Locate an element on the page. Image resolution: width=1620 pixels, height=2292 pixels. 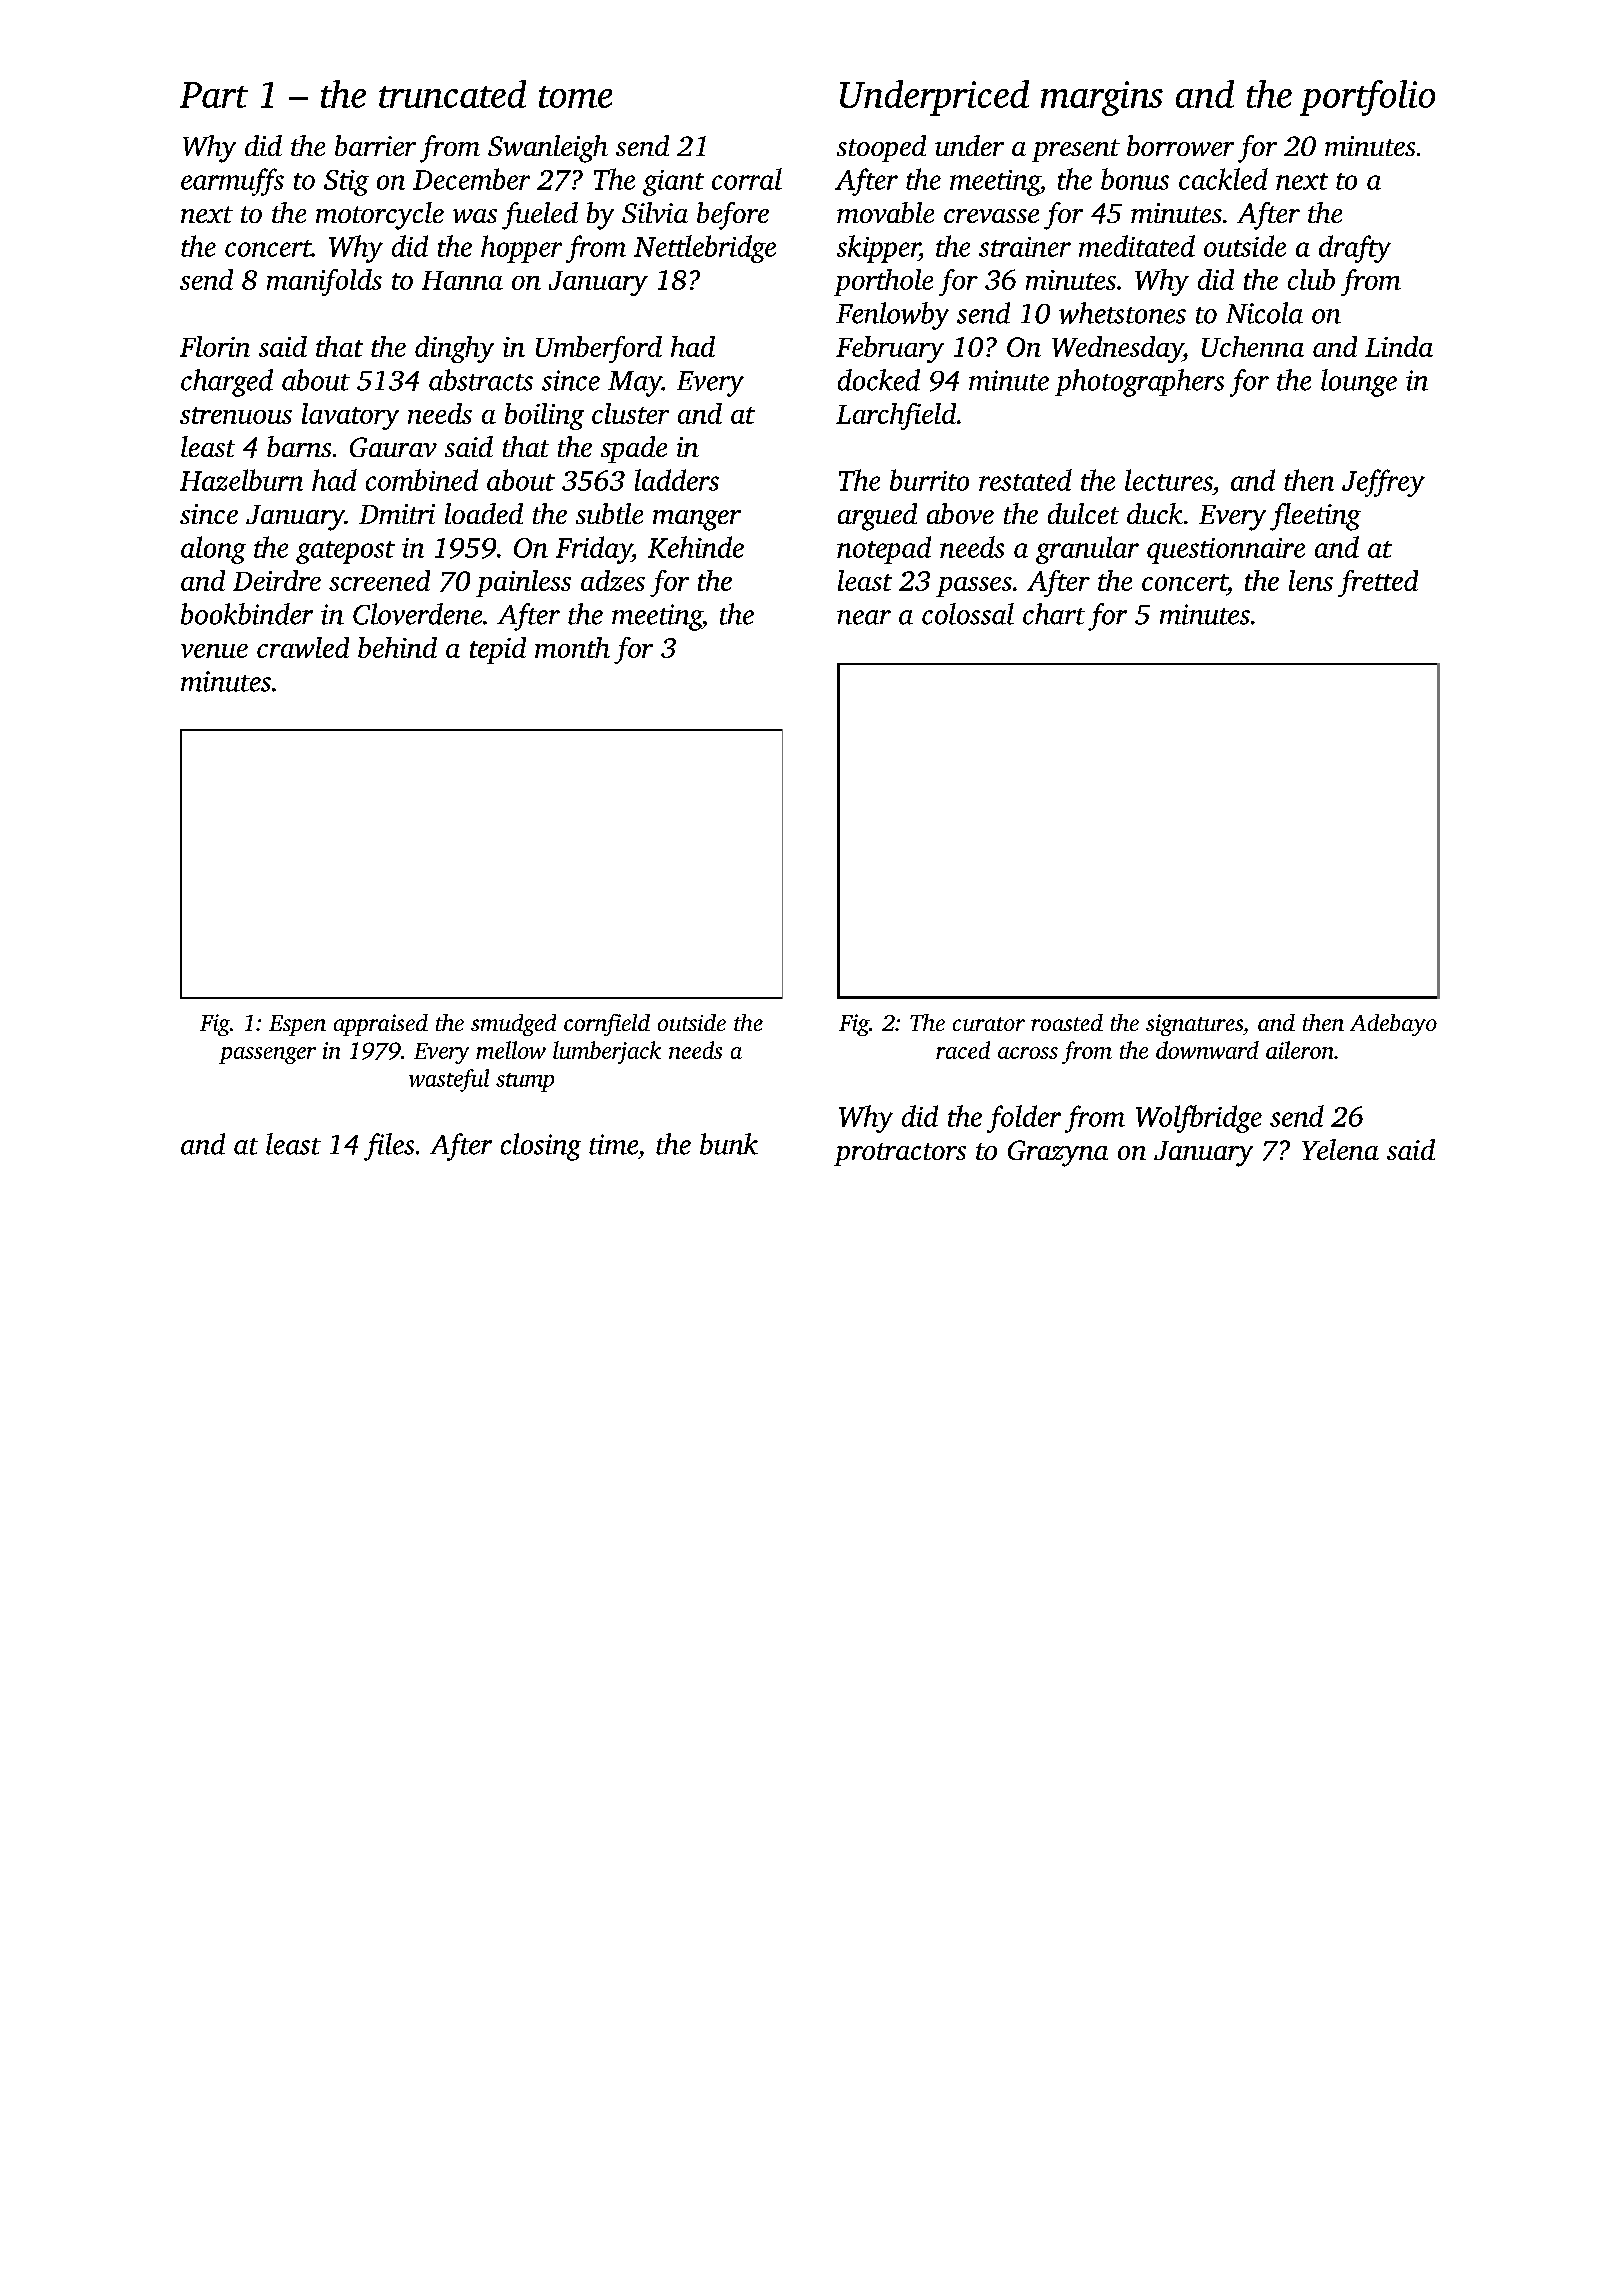
files is located at coordinates (389, 1147).
